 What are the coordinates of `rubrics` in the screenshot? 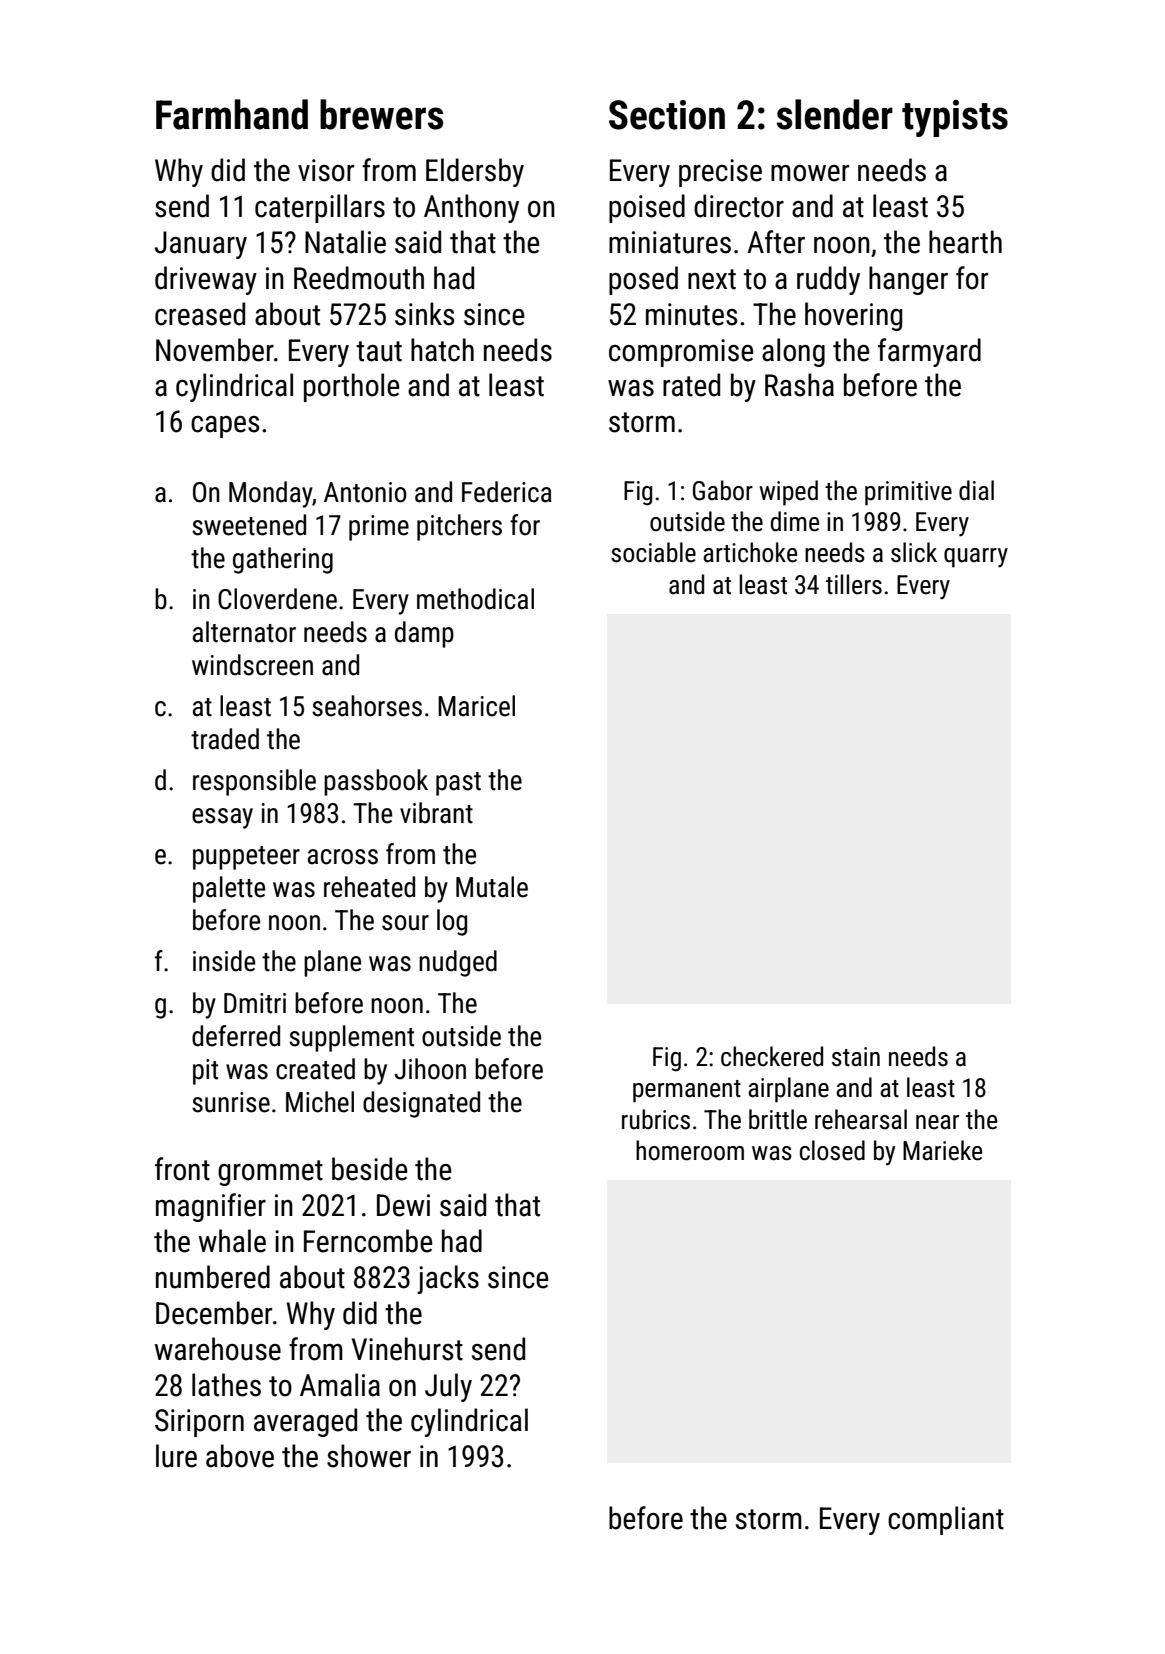 It's located at (656, 1119).
